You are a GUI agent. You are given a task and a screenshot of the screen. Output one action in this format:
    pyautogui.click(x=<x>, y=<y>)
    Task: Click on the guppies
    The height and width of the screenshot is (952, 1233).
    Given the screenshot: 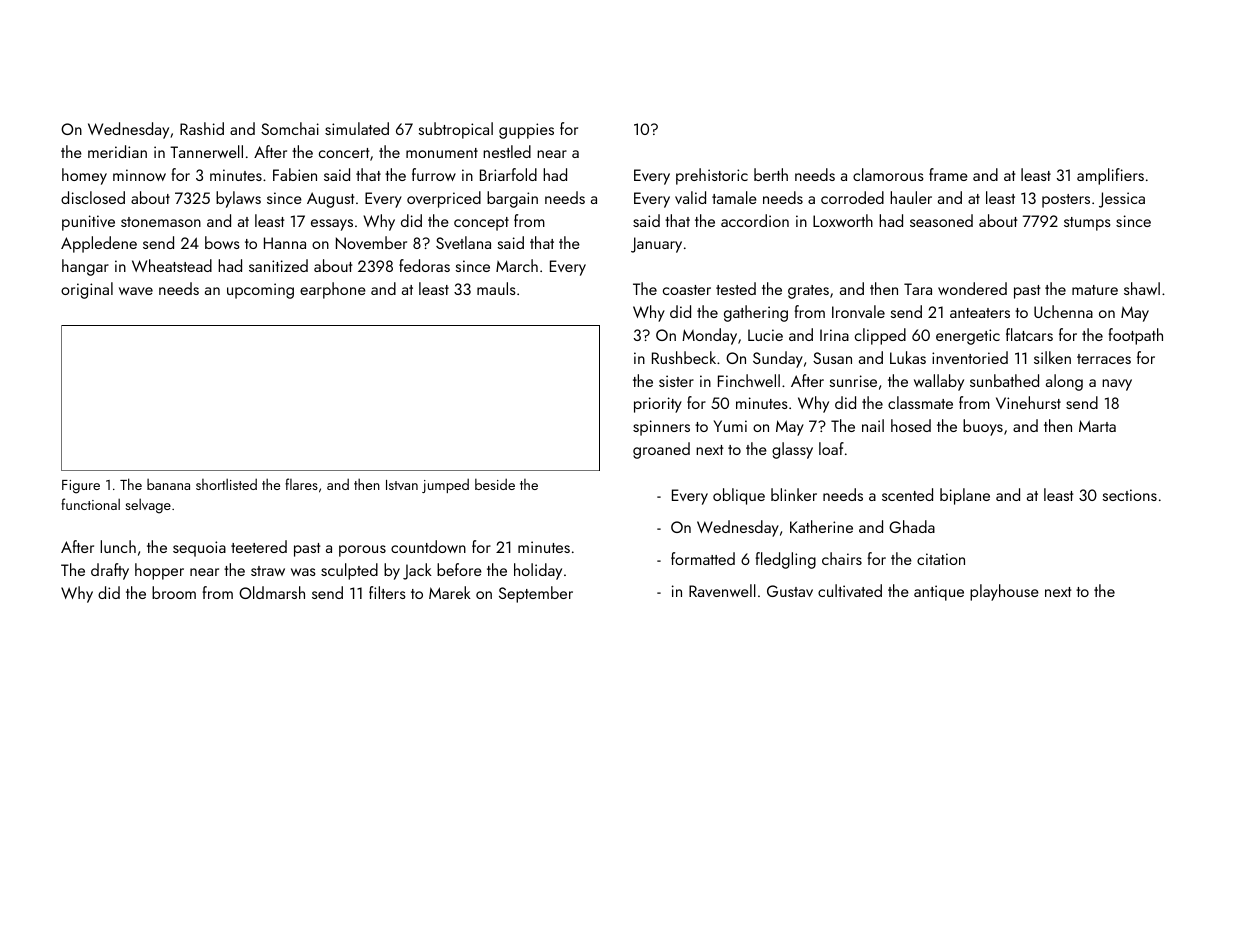 What is the action you would take?
    pyautogui.click(x=526, y=131)
